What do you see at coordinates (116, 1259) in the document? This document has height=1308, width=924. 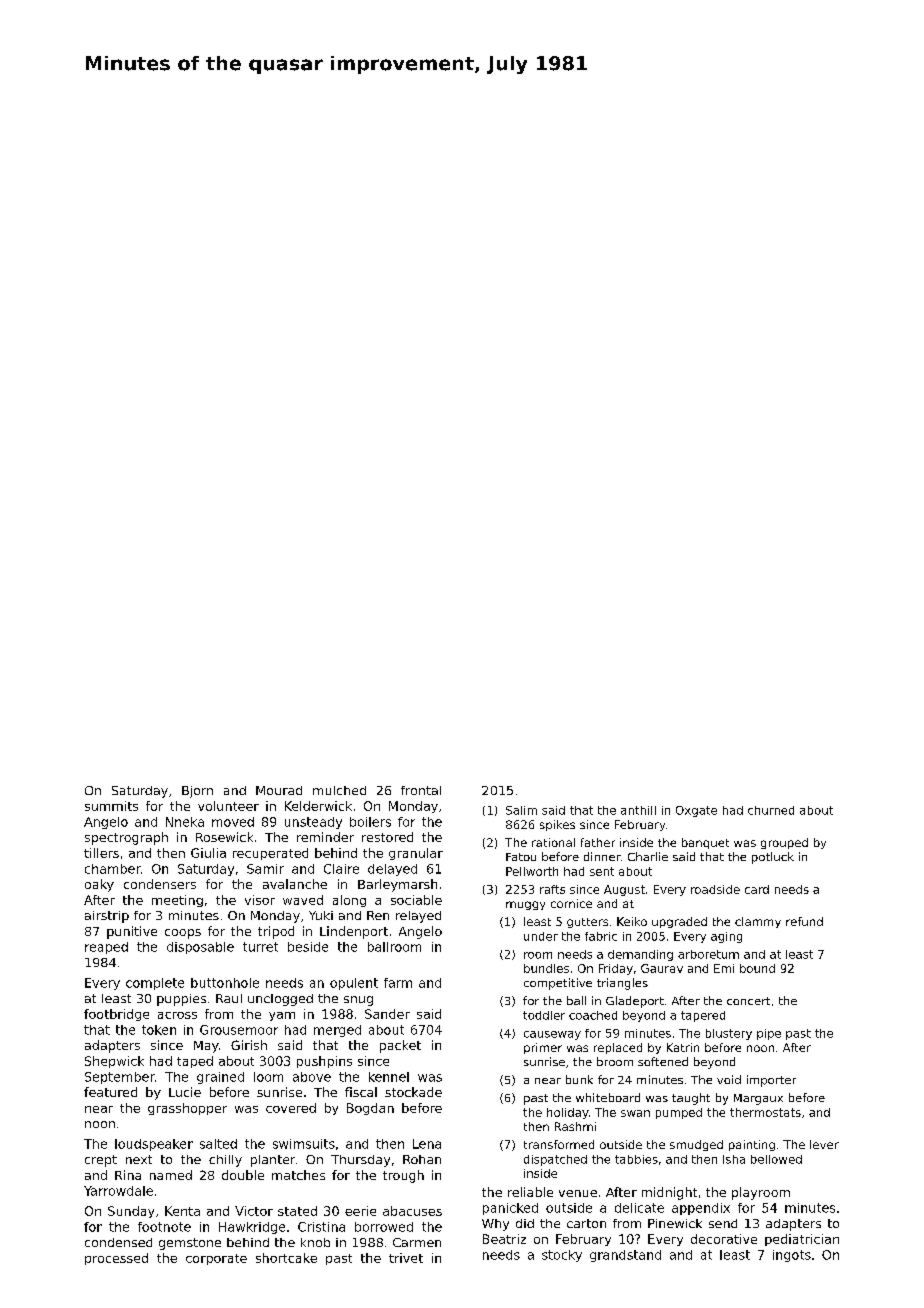 I see `processed` at bounding box center [116, 1259].
